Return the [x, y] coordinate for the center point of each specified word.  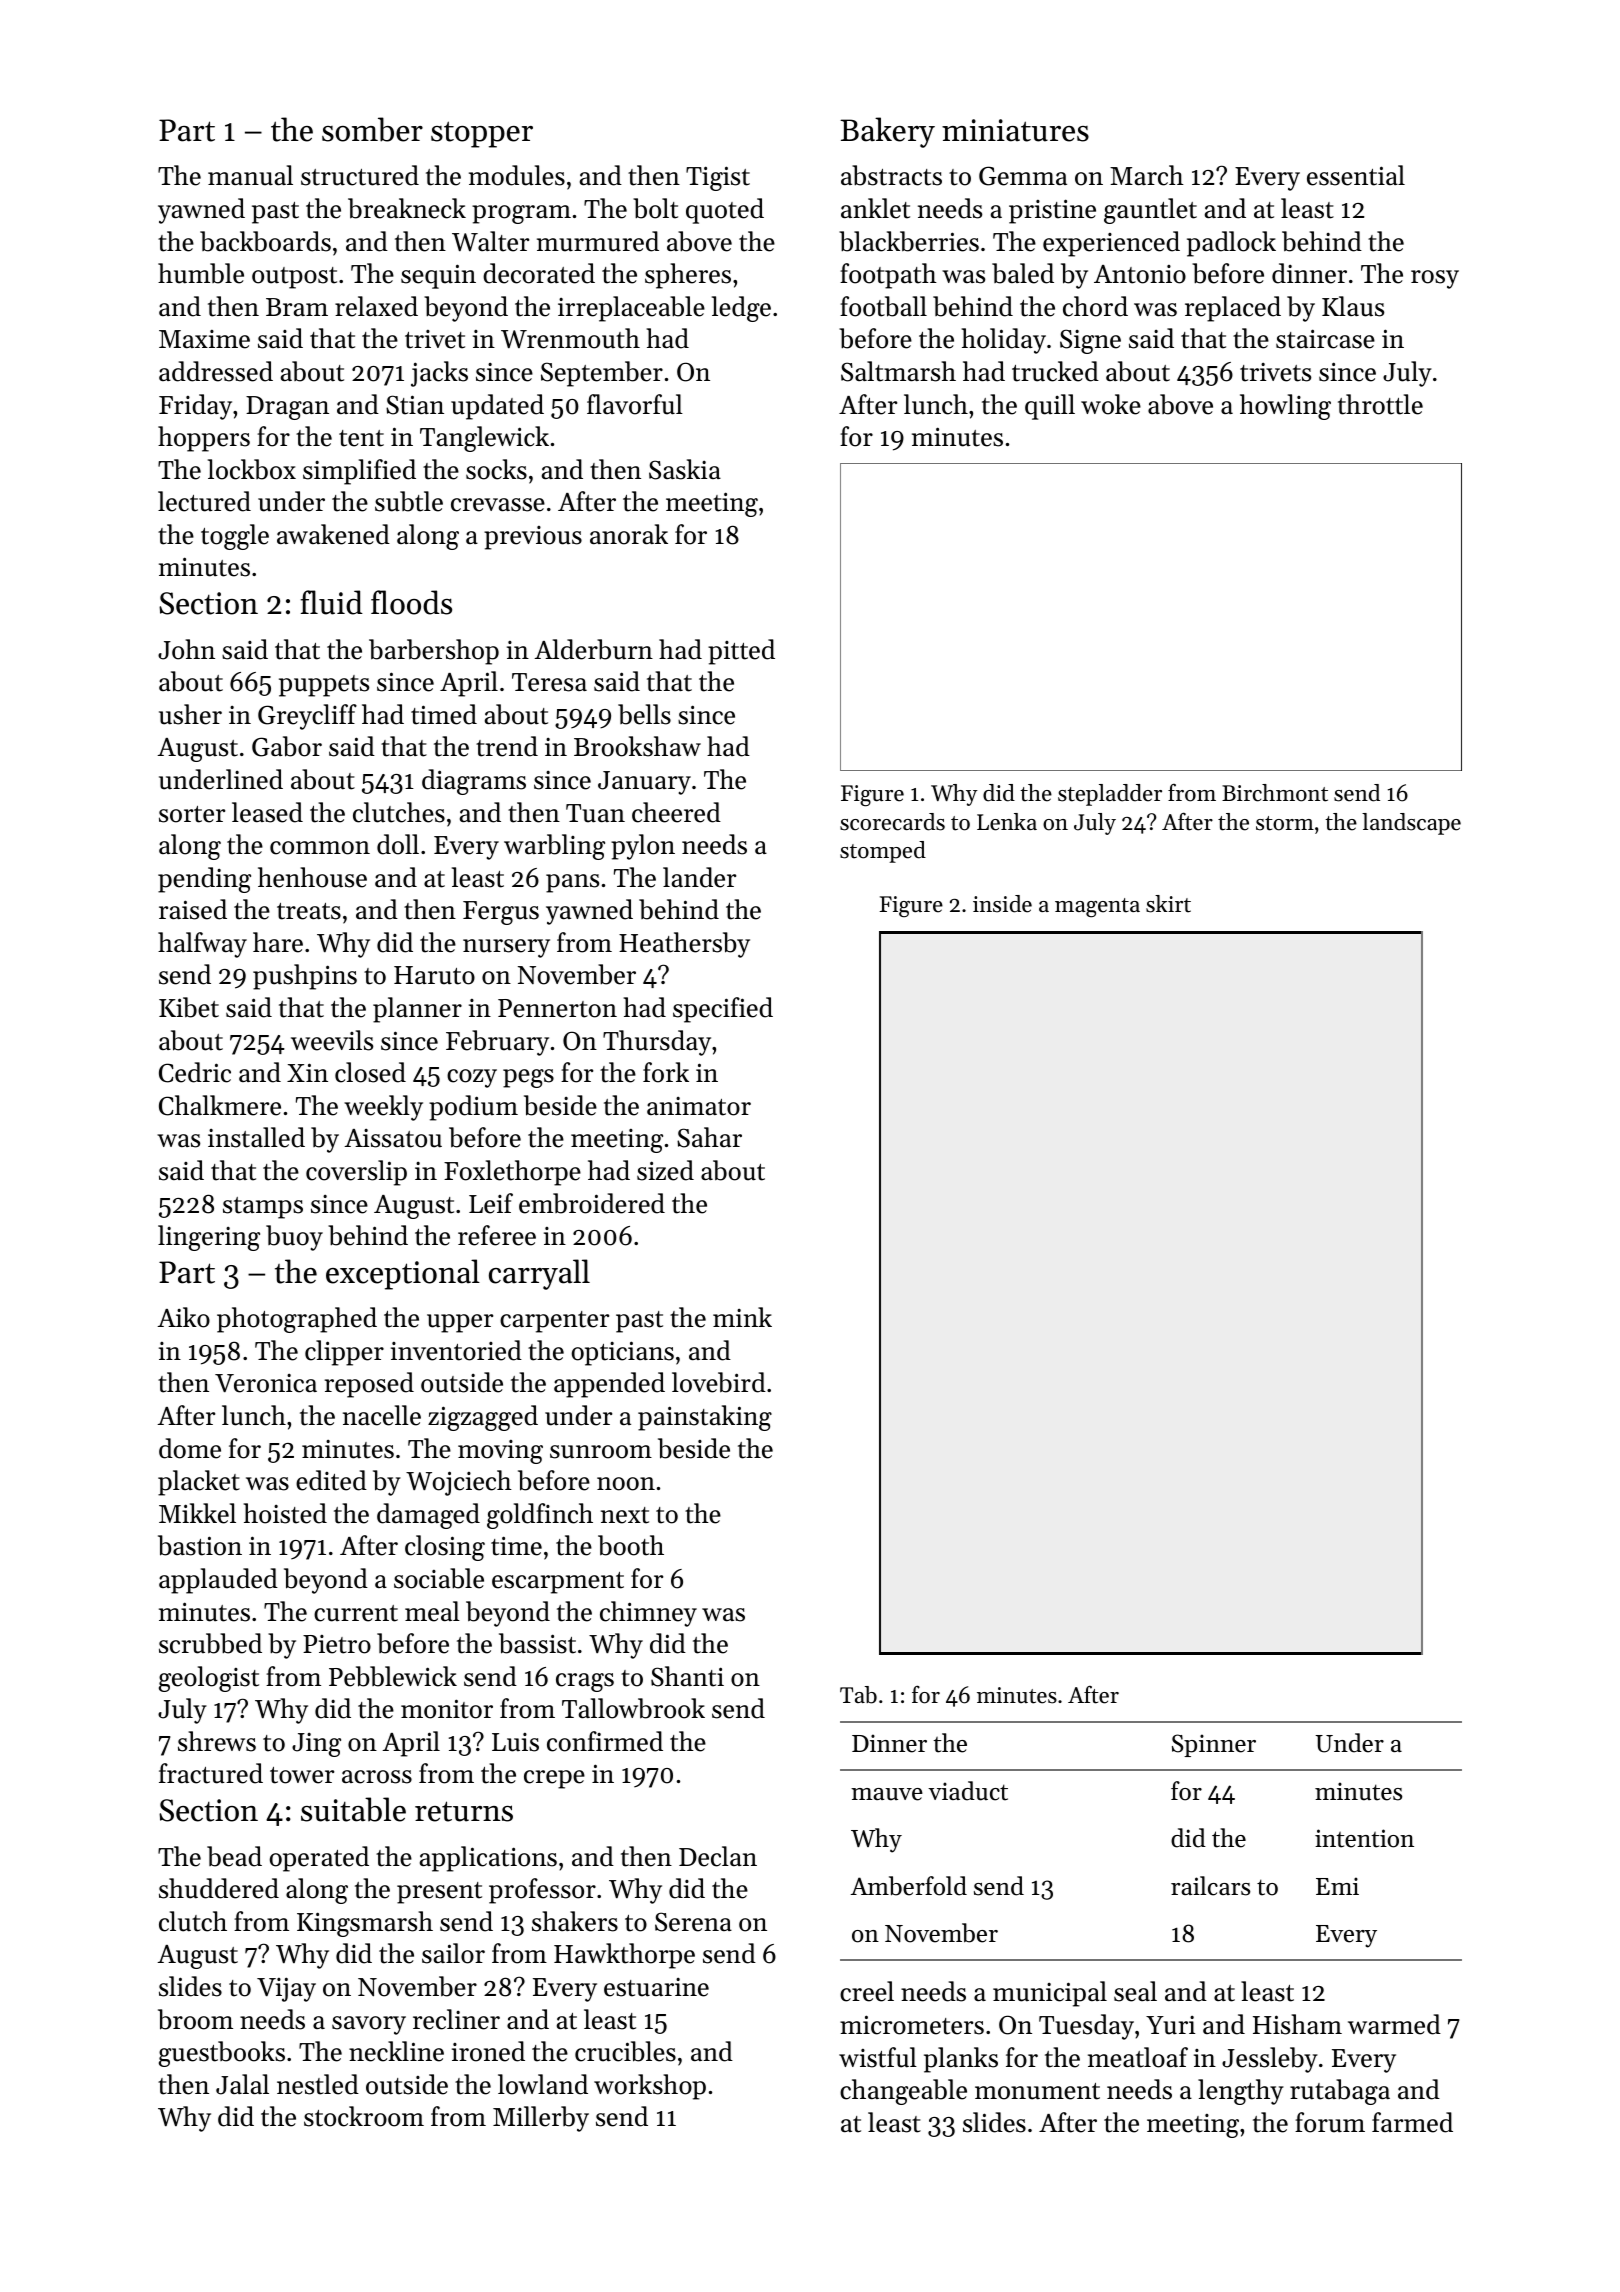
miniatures [1015, 130]
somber [372, 129]
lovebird [719, 1382]
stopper [482, 134]
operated [319, 1859]
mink [742, 1317]
